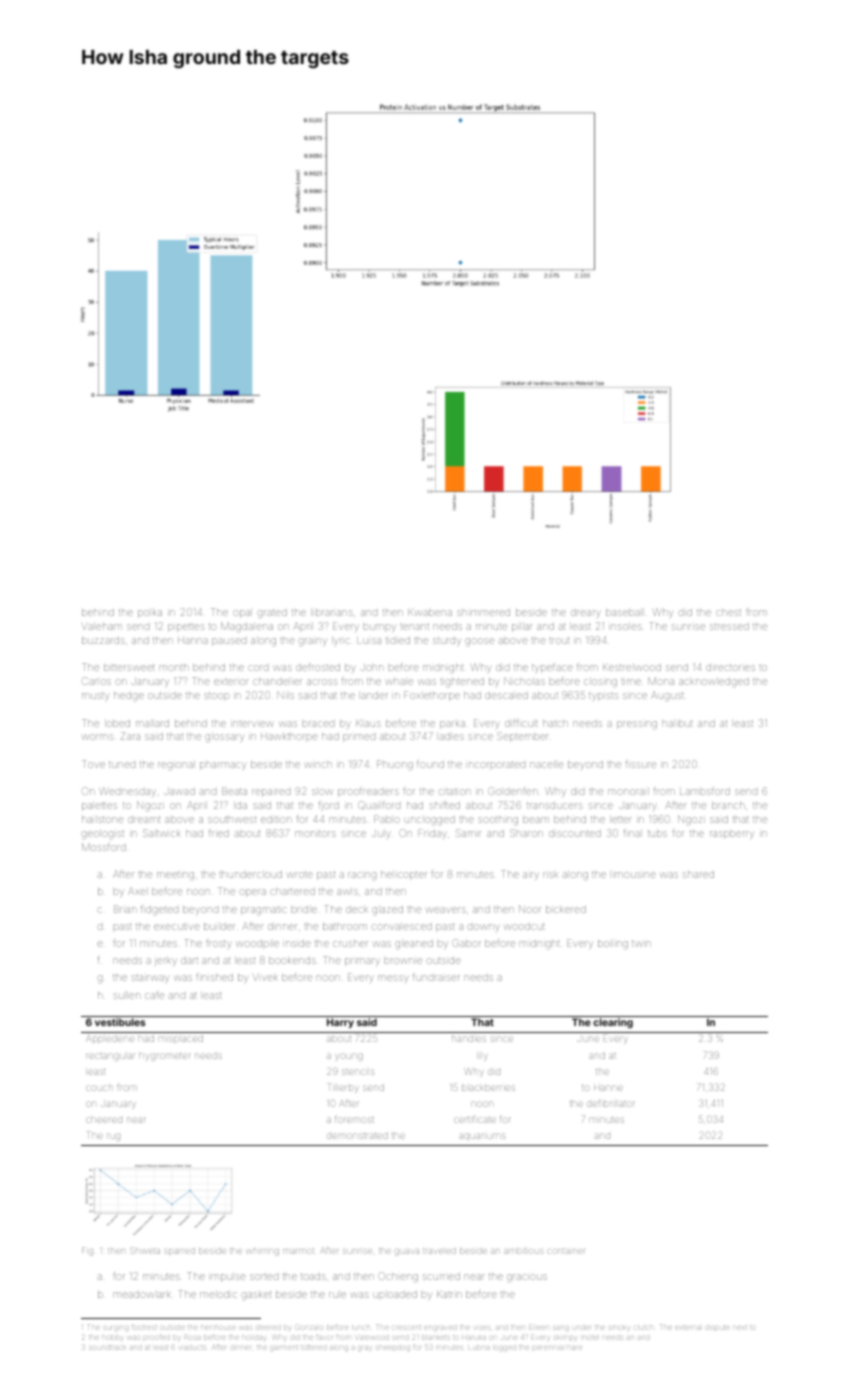  I want to click on tenant, so click(414, 627).
